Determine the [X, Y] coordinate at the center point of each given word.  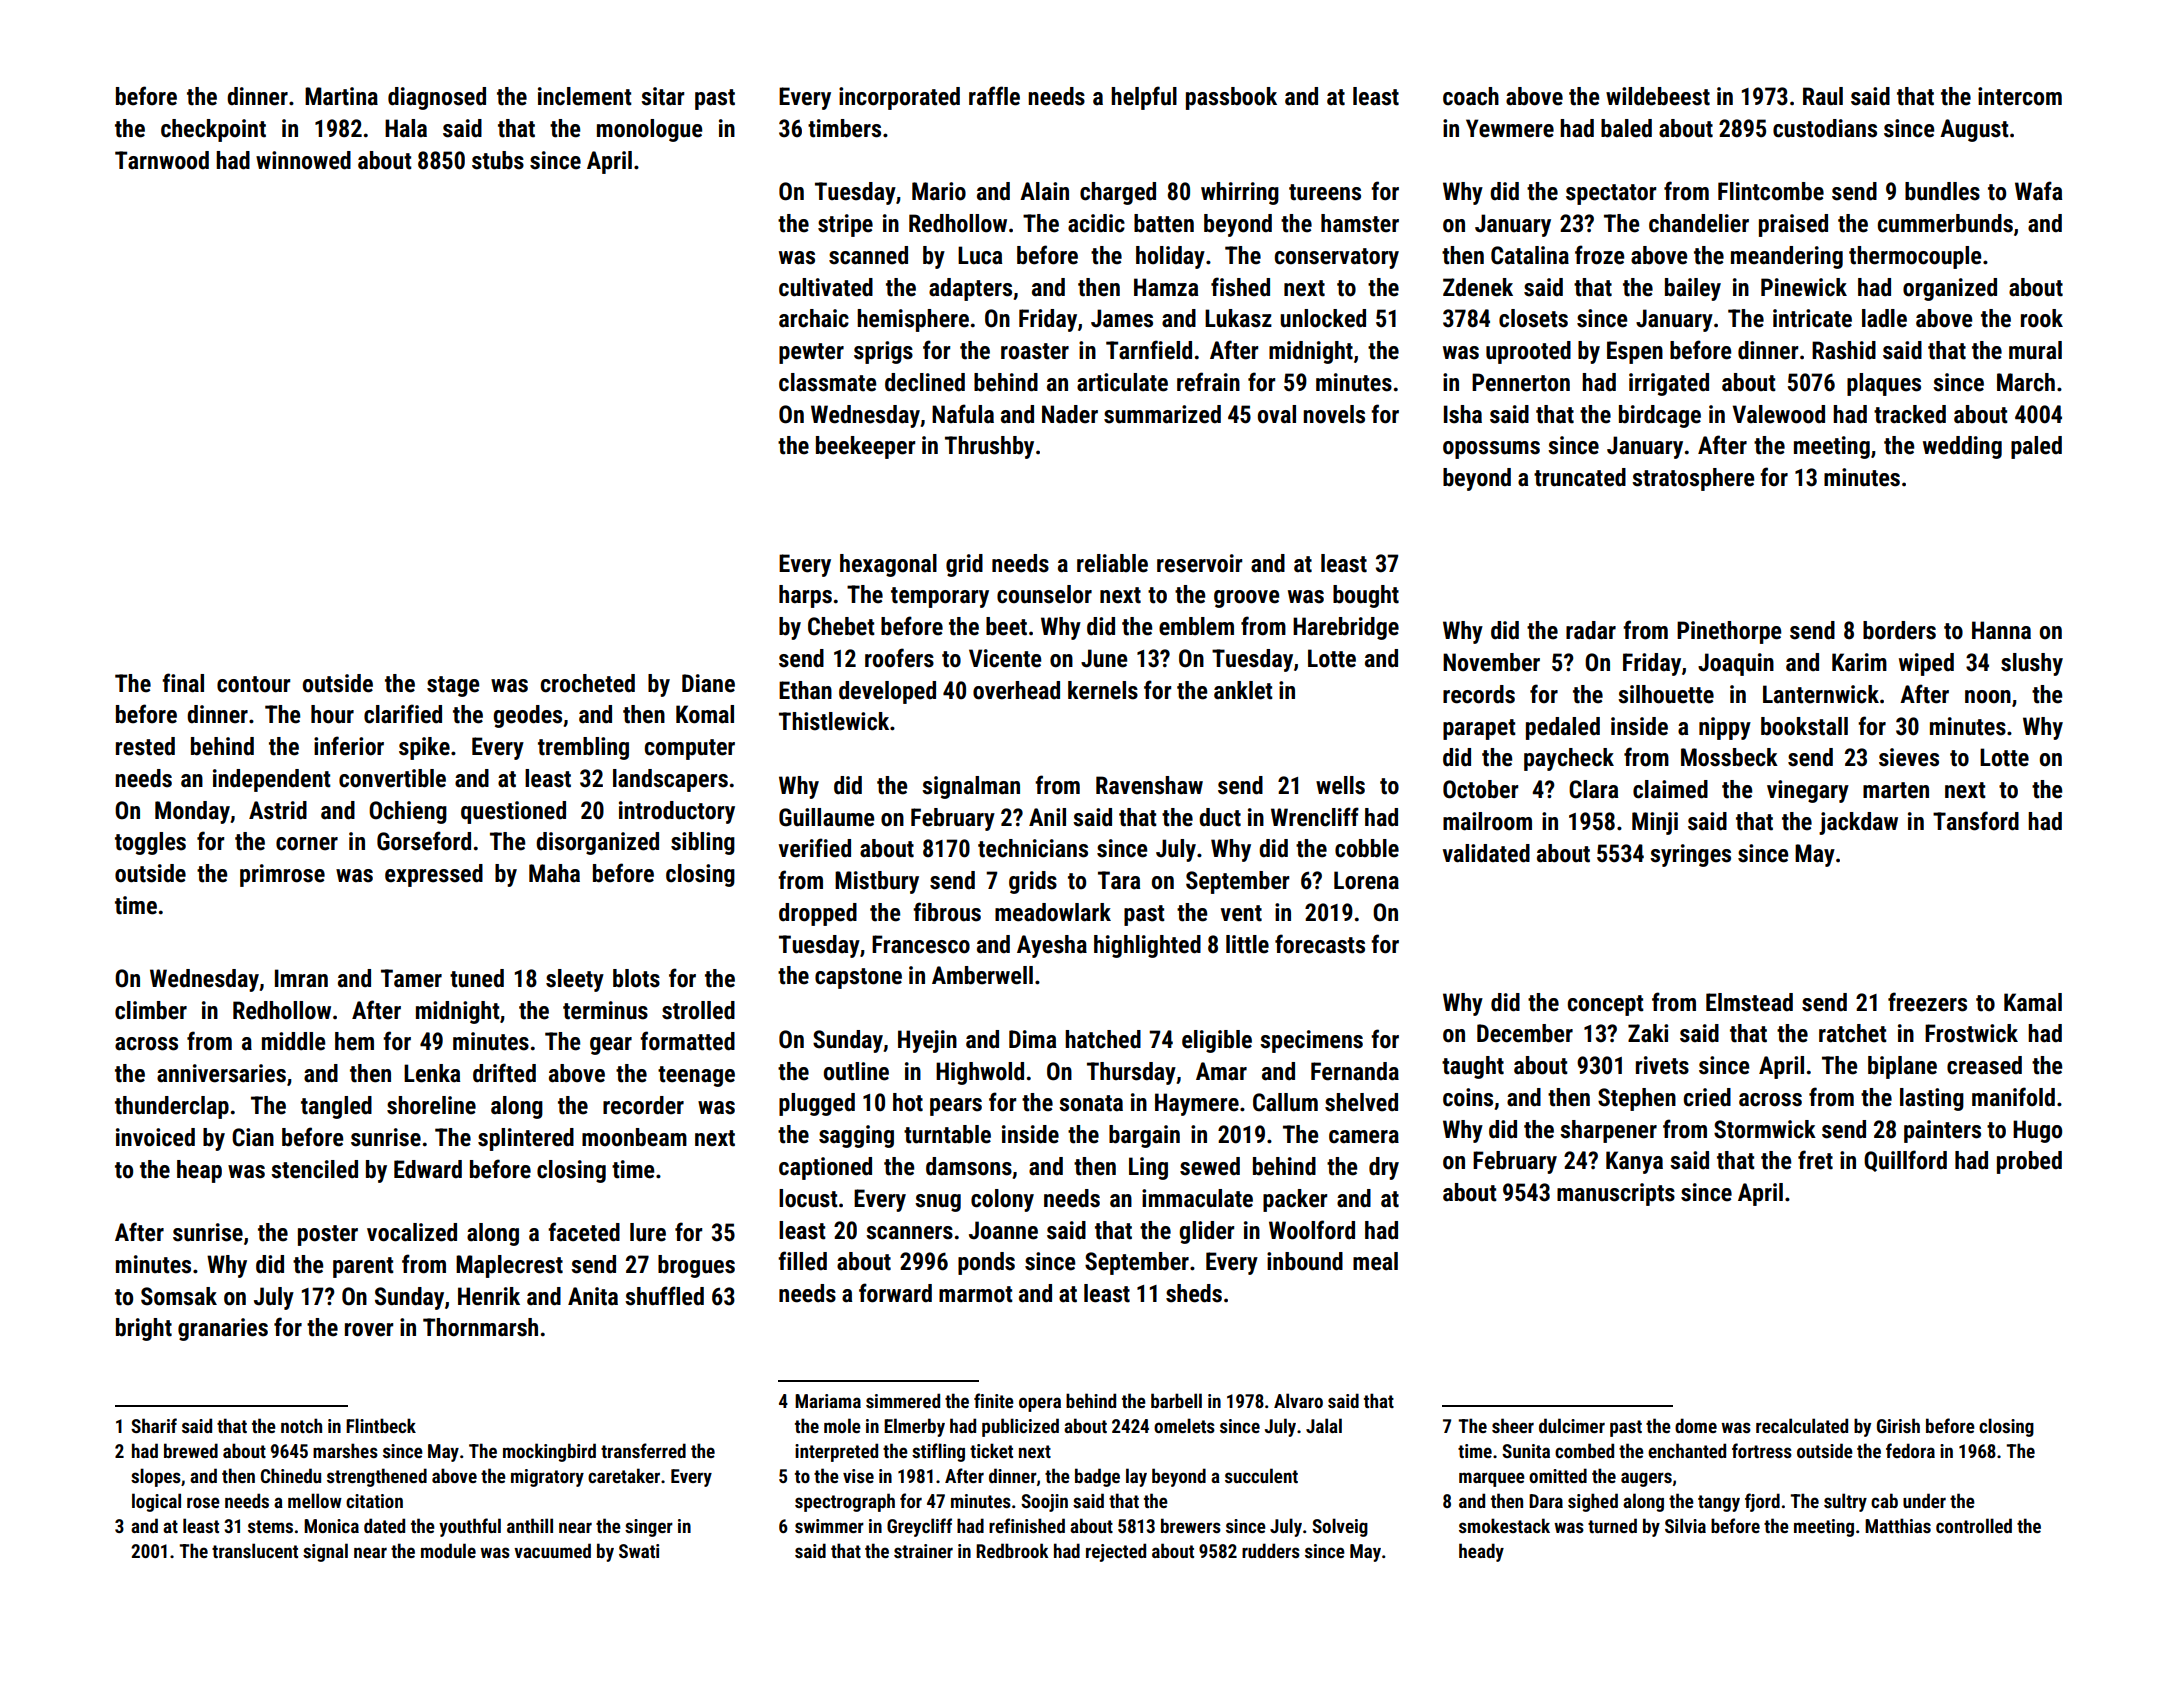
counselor [1044, 594]
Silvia [1685, 1525]
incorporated [899, 98]
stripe [845, 225]
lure [648, 1232]
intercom [2020, 96]
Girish [1898, 1425]
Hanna [2001, 630]
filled [802, 1261]
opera [1040, 1404]
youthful [470, 1527]
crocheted [587, 683]
